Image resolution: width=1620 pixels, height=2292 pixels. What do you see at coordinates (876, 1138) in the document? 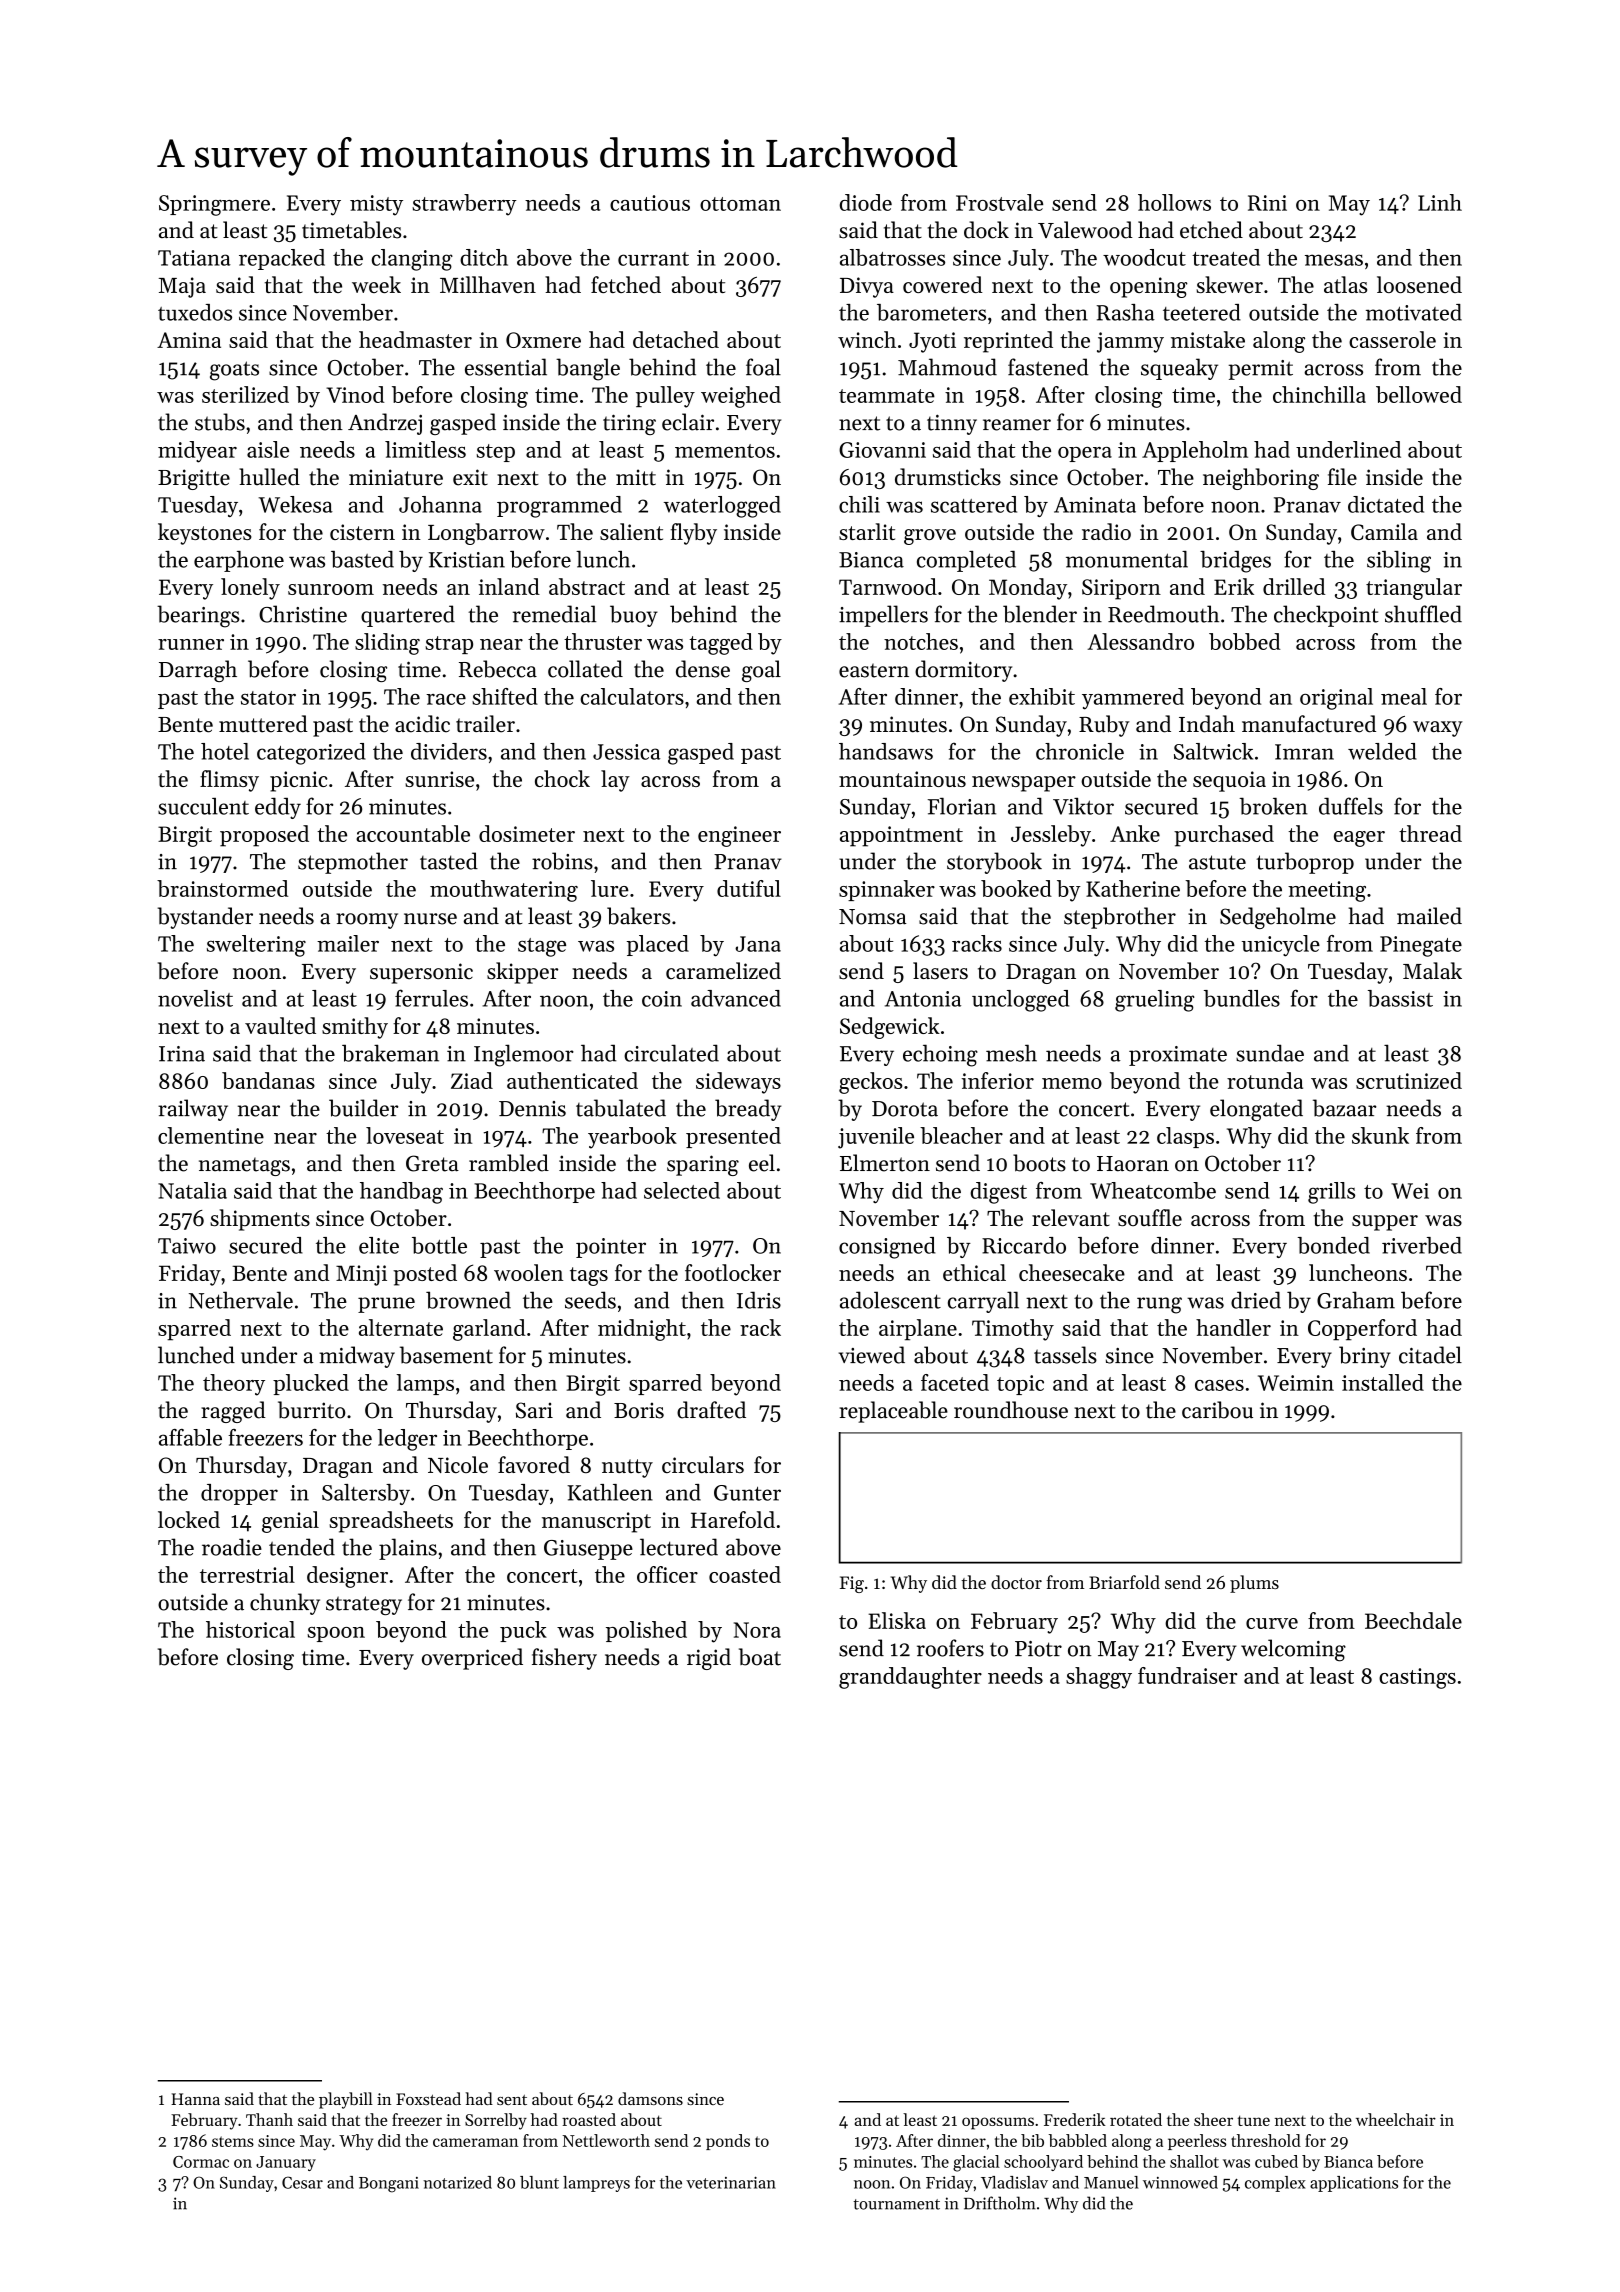
I see `juvenile` at bounding box center [876, 1138].
